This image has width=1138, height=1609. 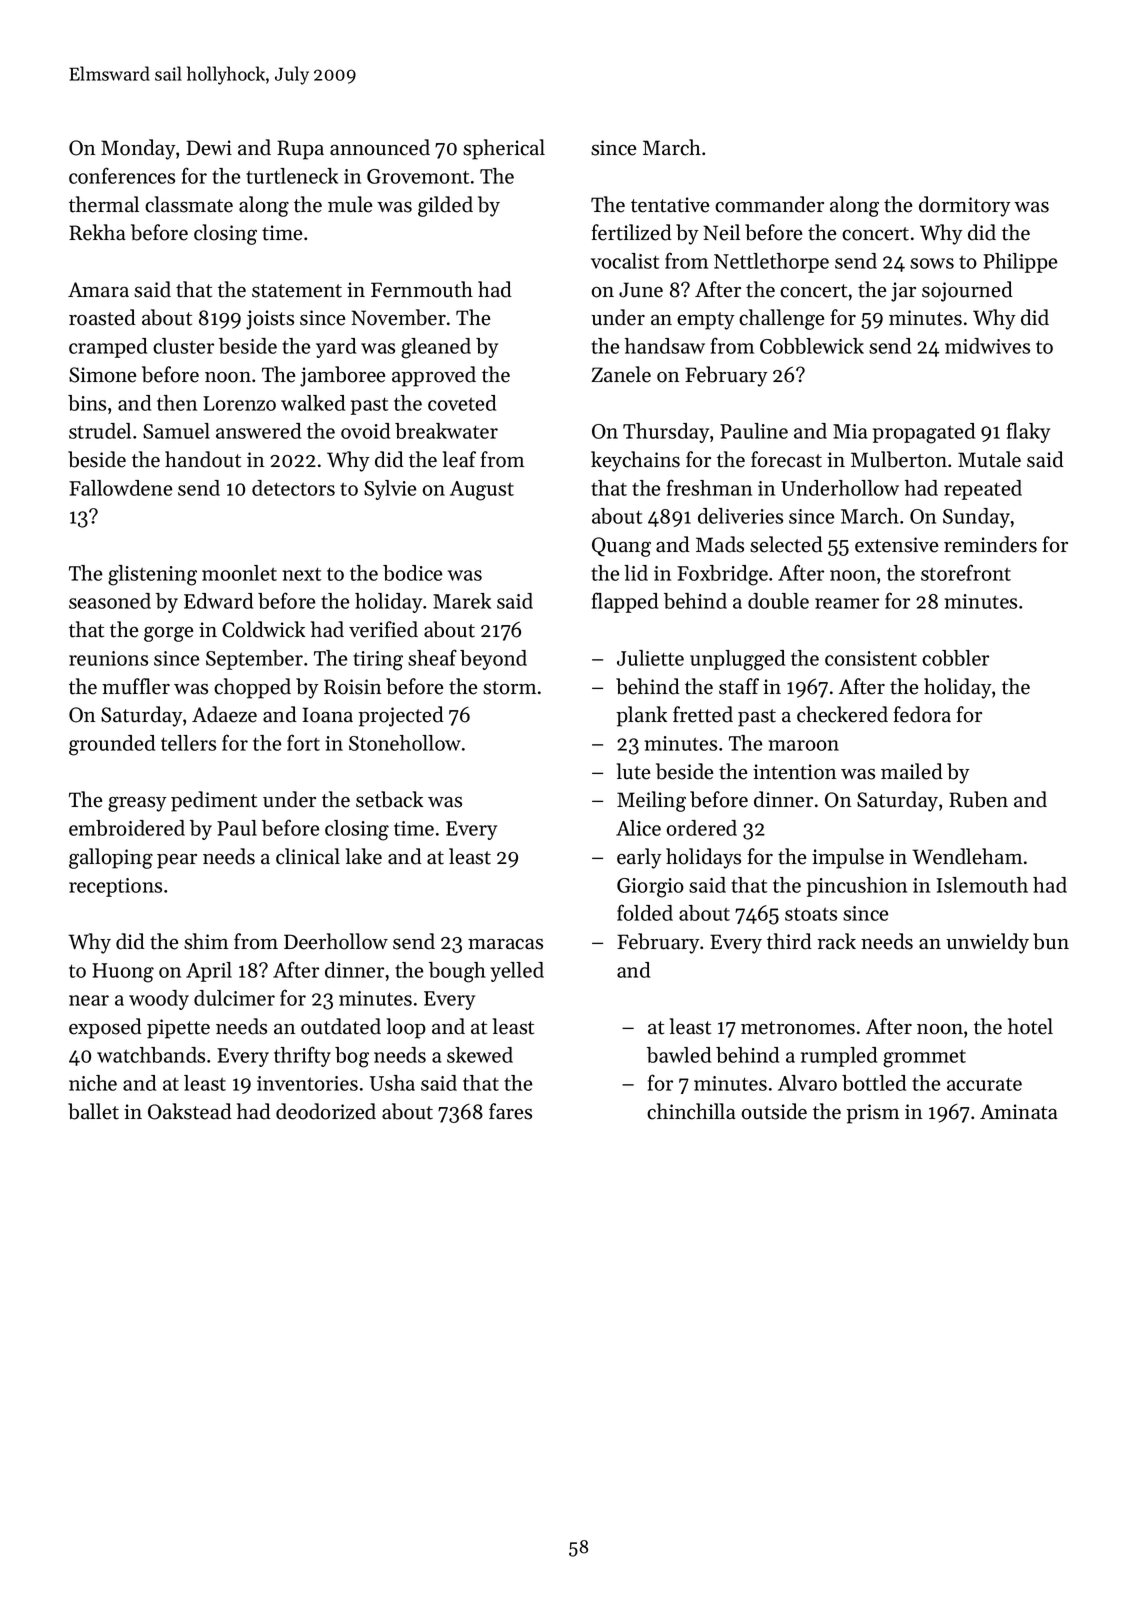 I want to click on August, so click(x=482, y=491).
